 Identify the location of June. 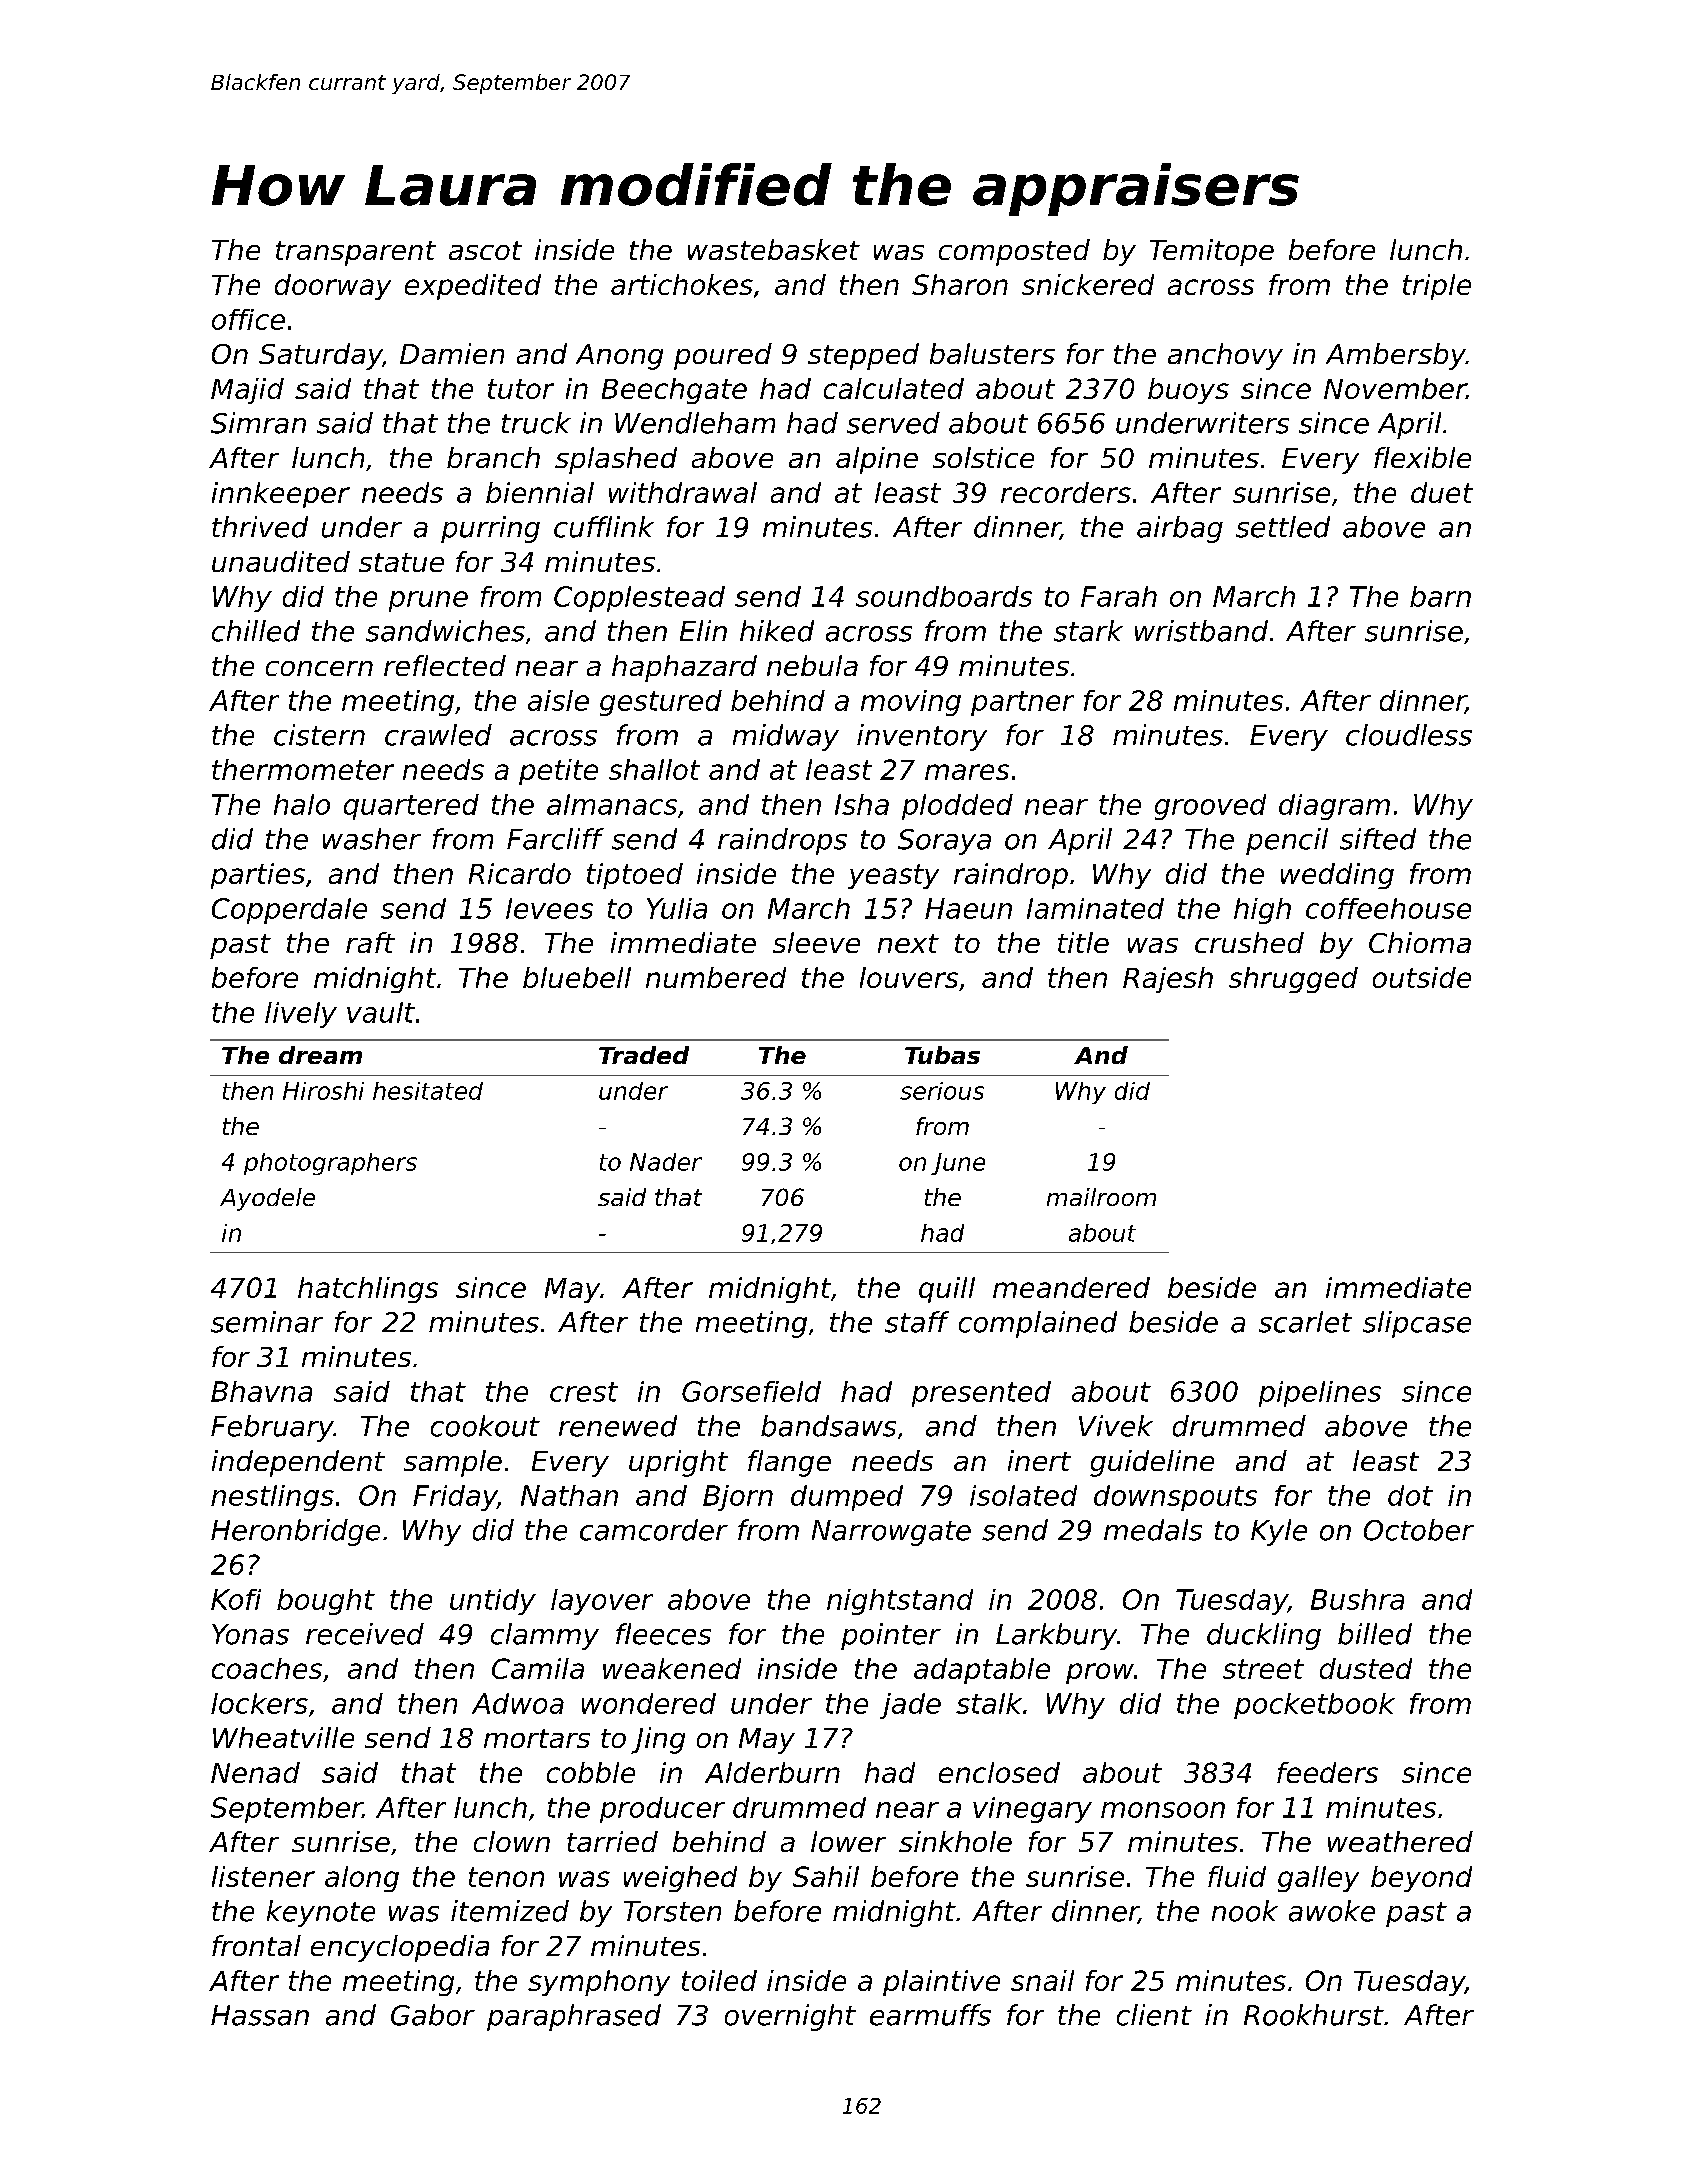
(958, 1164).
